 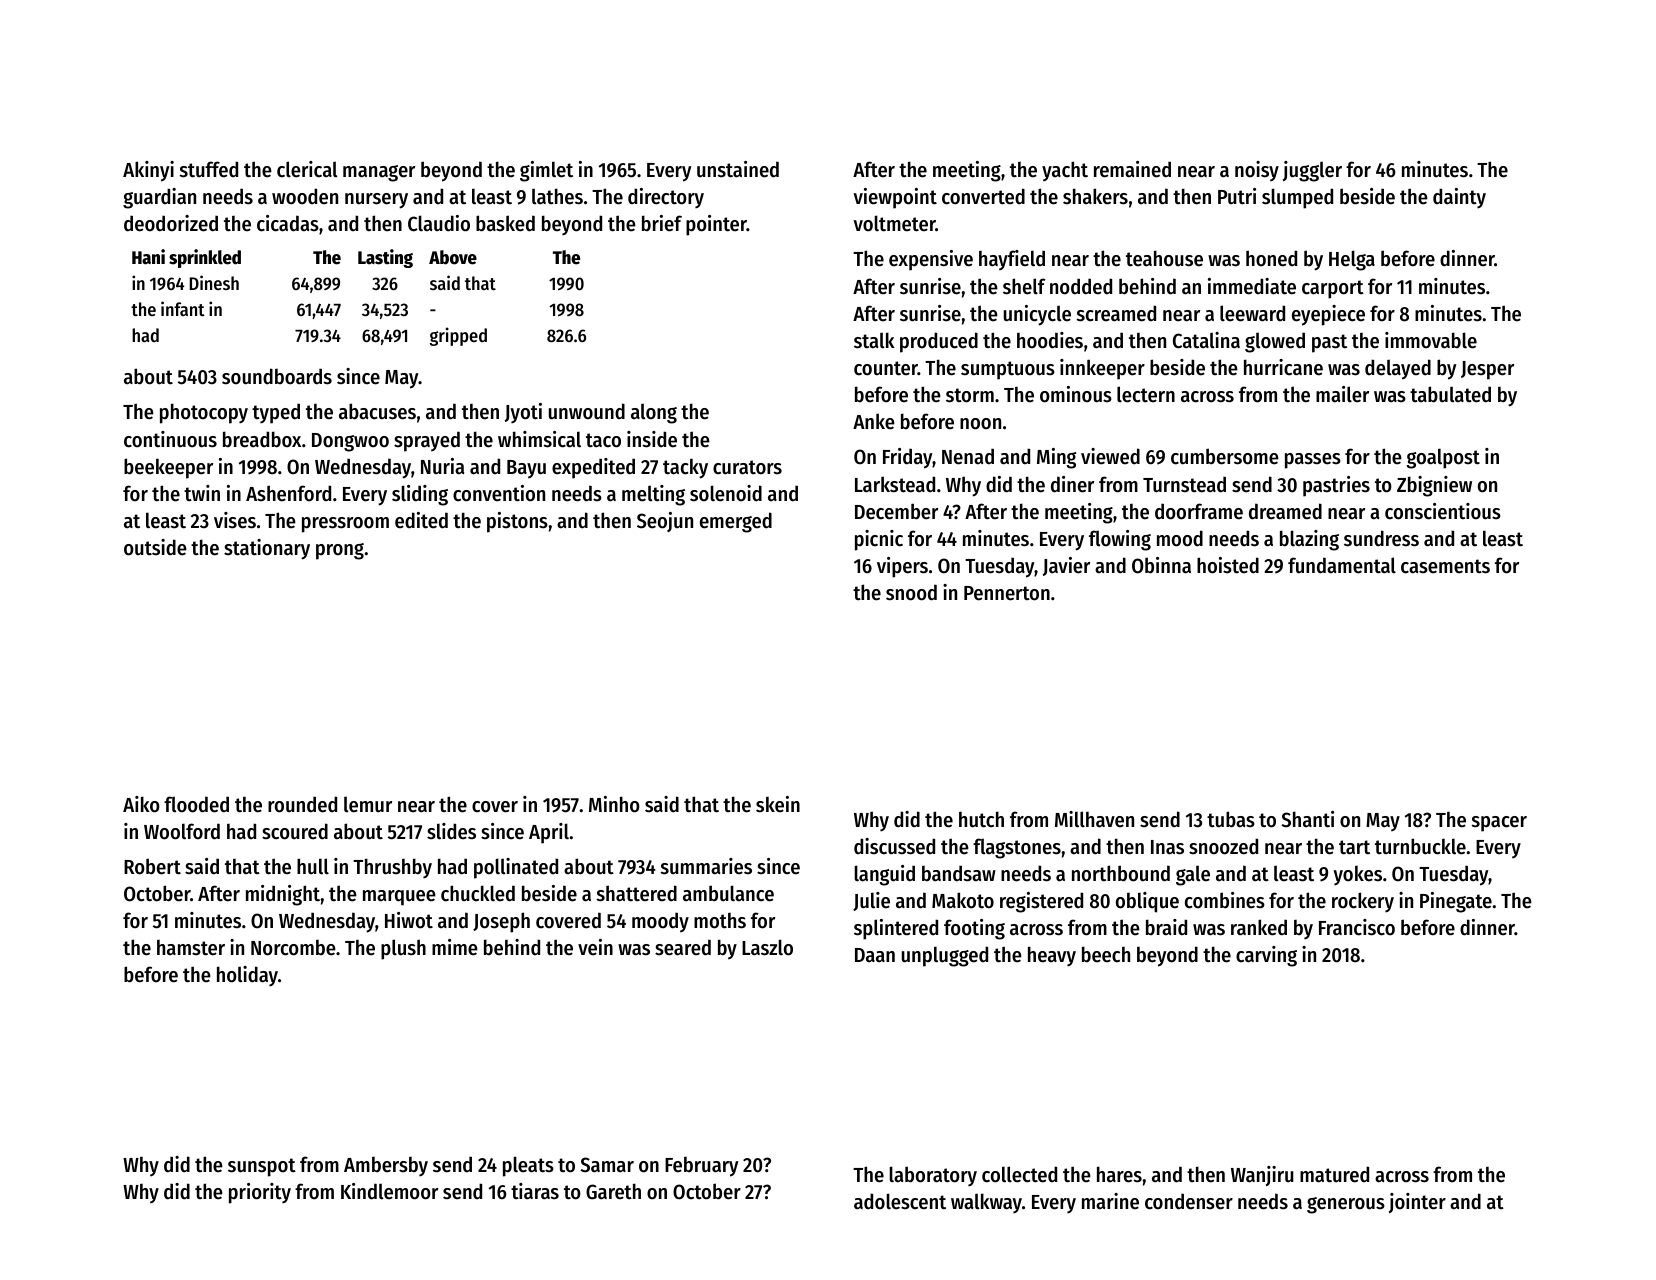 I want to click on infant, so click(x=183, y=308).
